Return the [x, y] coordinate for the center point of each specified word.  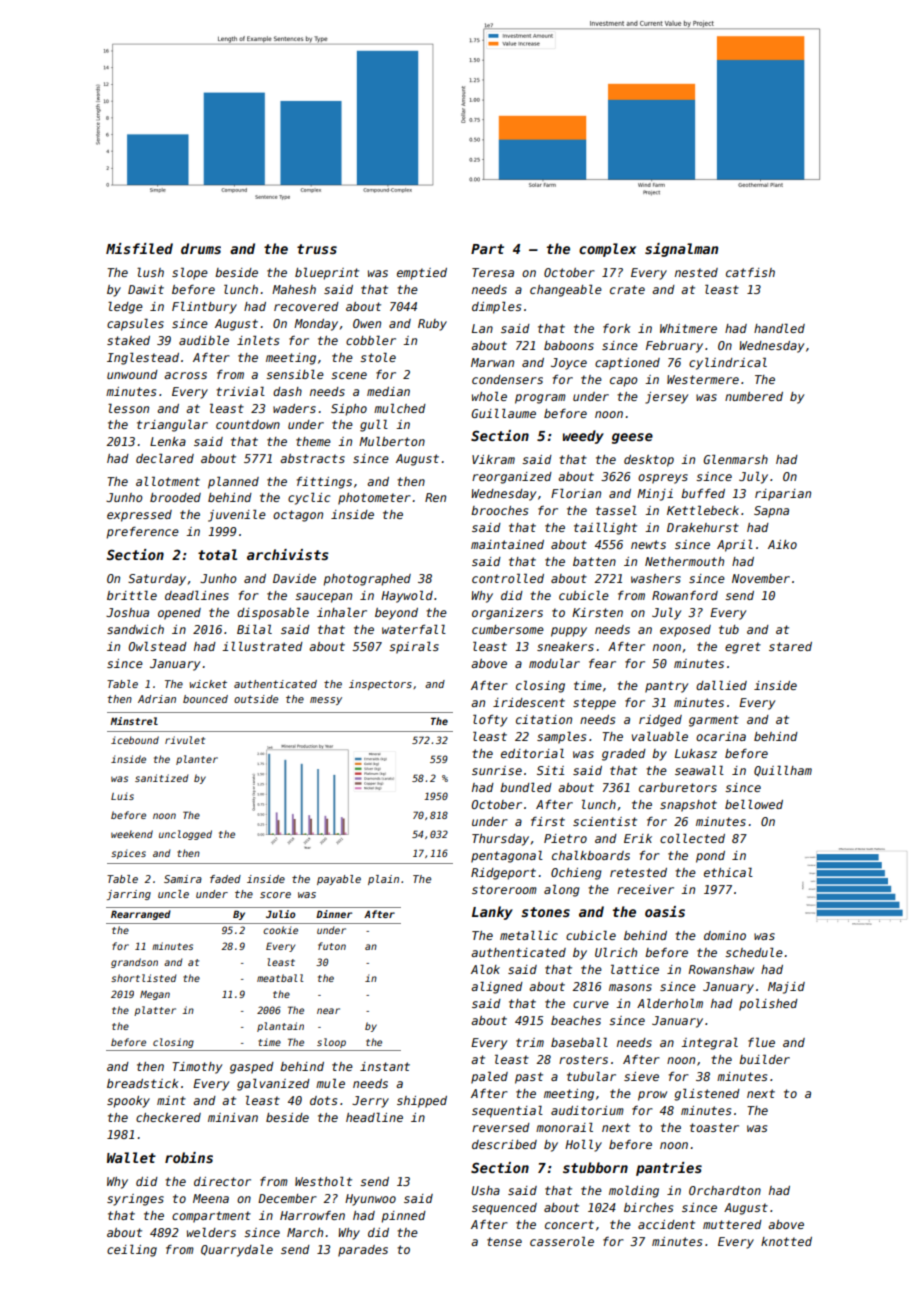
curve [591, 1004]
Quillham [783, 770]
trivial [240, 391]
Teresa [493, 272]
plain [383, 880]
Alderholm [670, 1003]
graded [624, 755]
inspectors [380, 685]
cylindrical [728, 363]
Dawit [146, 289]
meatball [280, 978]
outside [256, 699]
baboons [569, 345]
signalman [681, 250]
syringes [135, 1200]
